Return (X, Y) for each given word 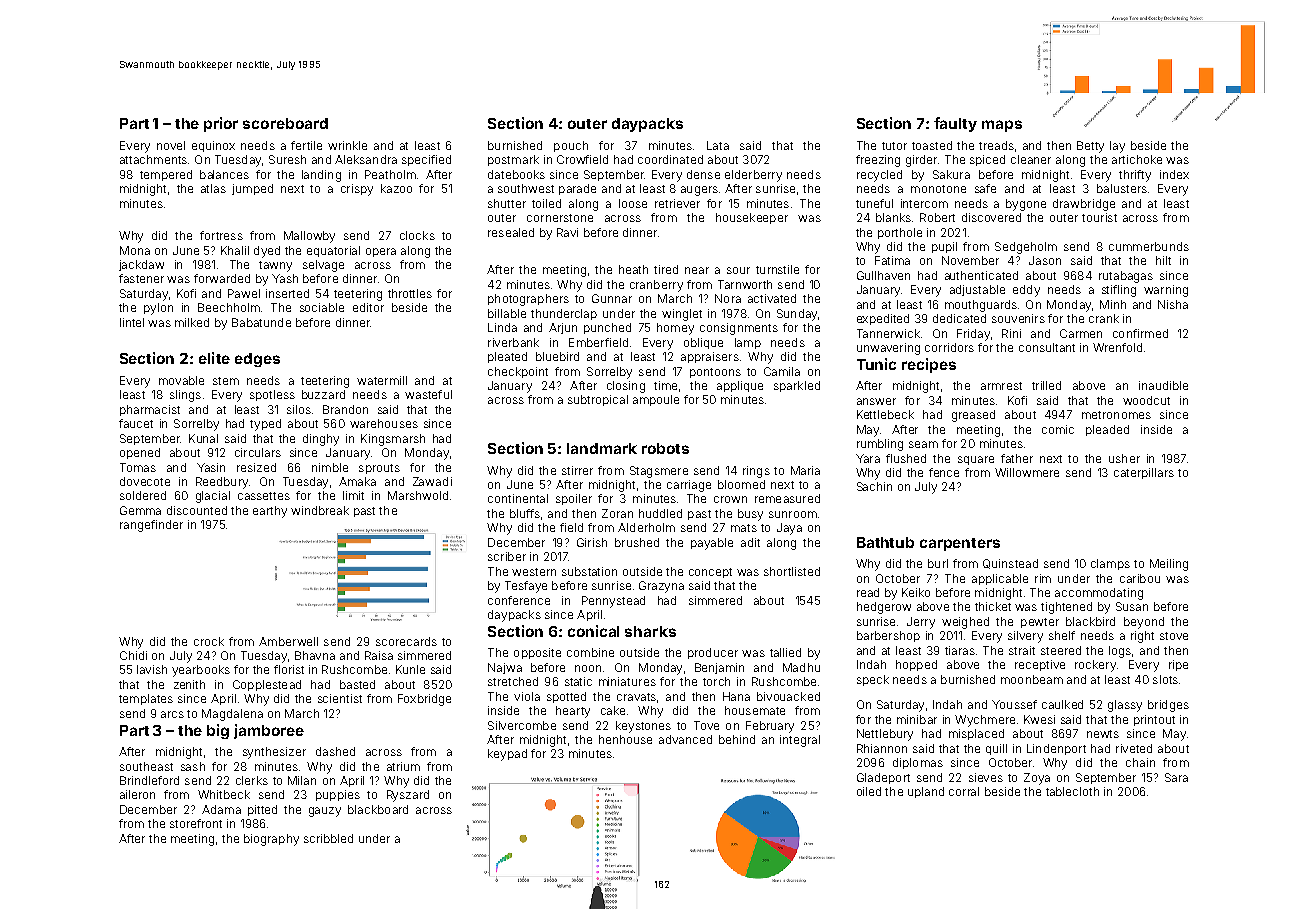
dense (703, 174)
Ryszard (408, 796)
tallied (785, 652)
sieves (986, 777)
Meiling (1169, 565)
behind (737, 739)
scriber (507, 556)
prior (221, 124)
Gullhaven (883, 275)
